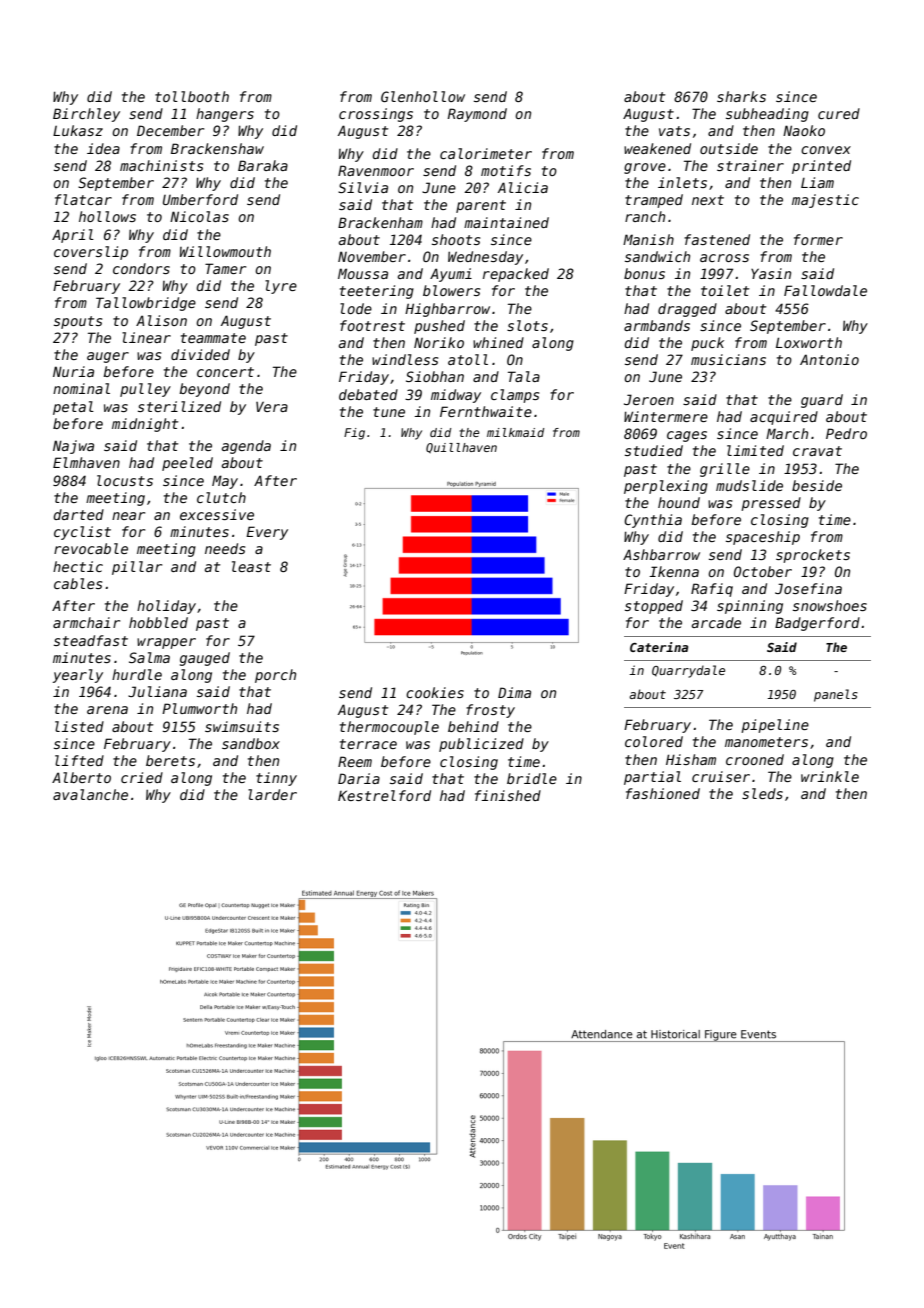 This image has width=924, height=1308. What do you see at coordinates (725, 290) in the image?
I see `toilet` at bounding box center [725, 290].
